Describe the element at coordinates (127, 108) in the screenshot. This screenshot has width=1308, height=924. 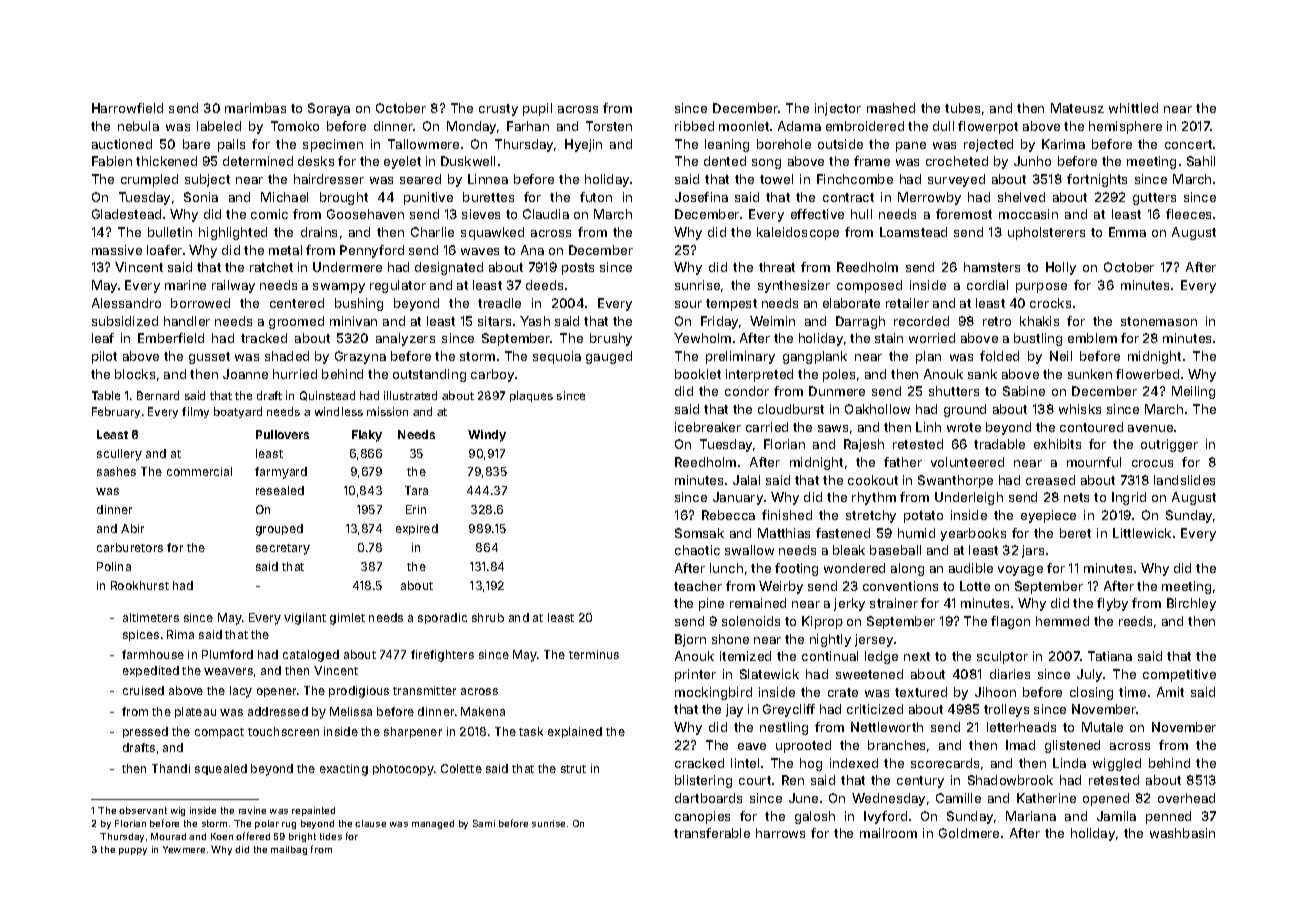
I see `Harrowfield` at that location.
